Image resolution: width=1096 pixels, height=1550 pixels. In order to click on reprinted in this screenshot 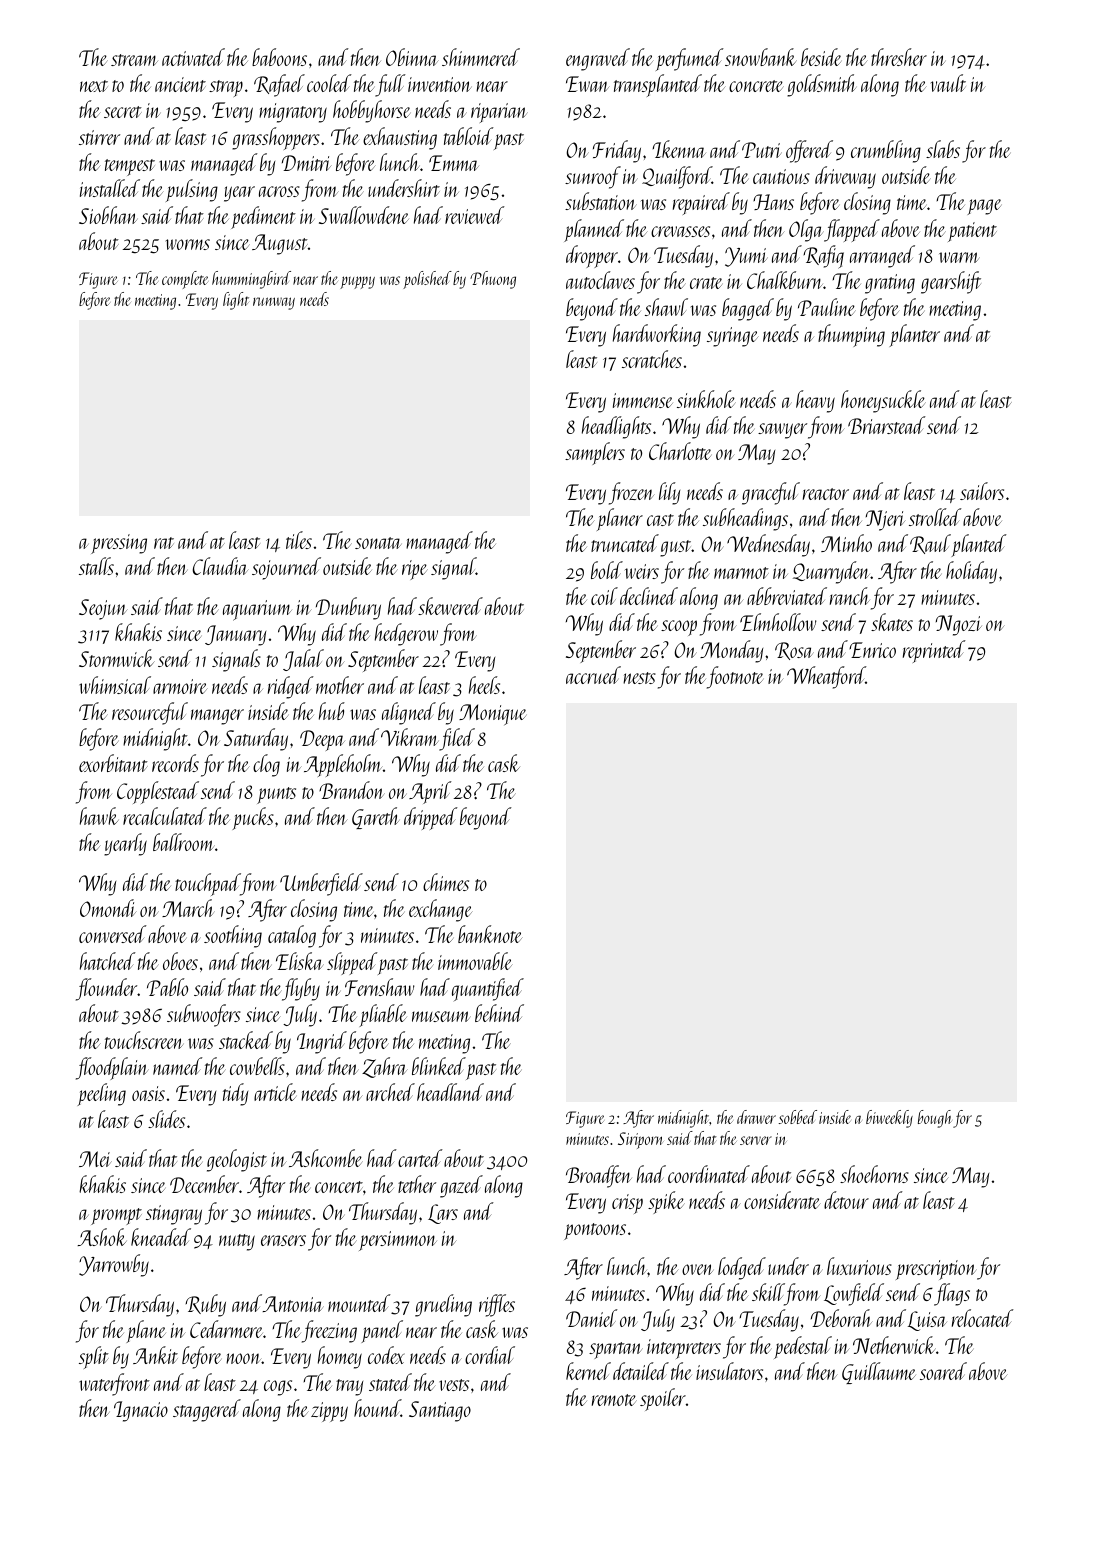, I will do `click(934, 651)`.
